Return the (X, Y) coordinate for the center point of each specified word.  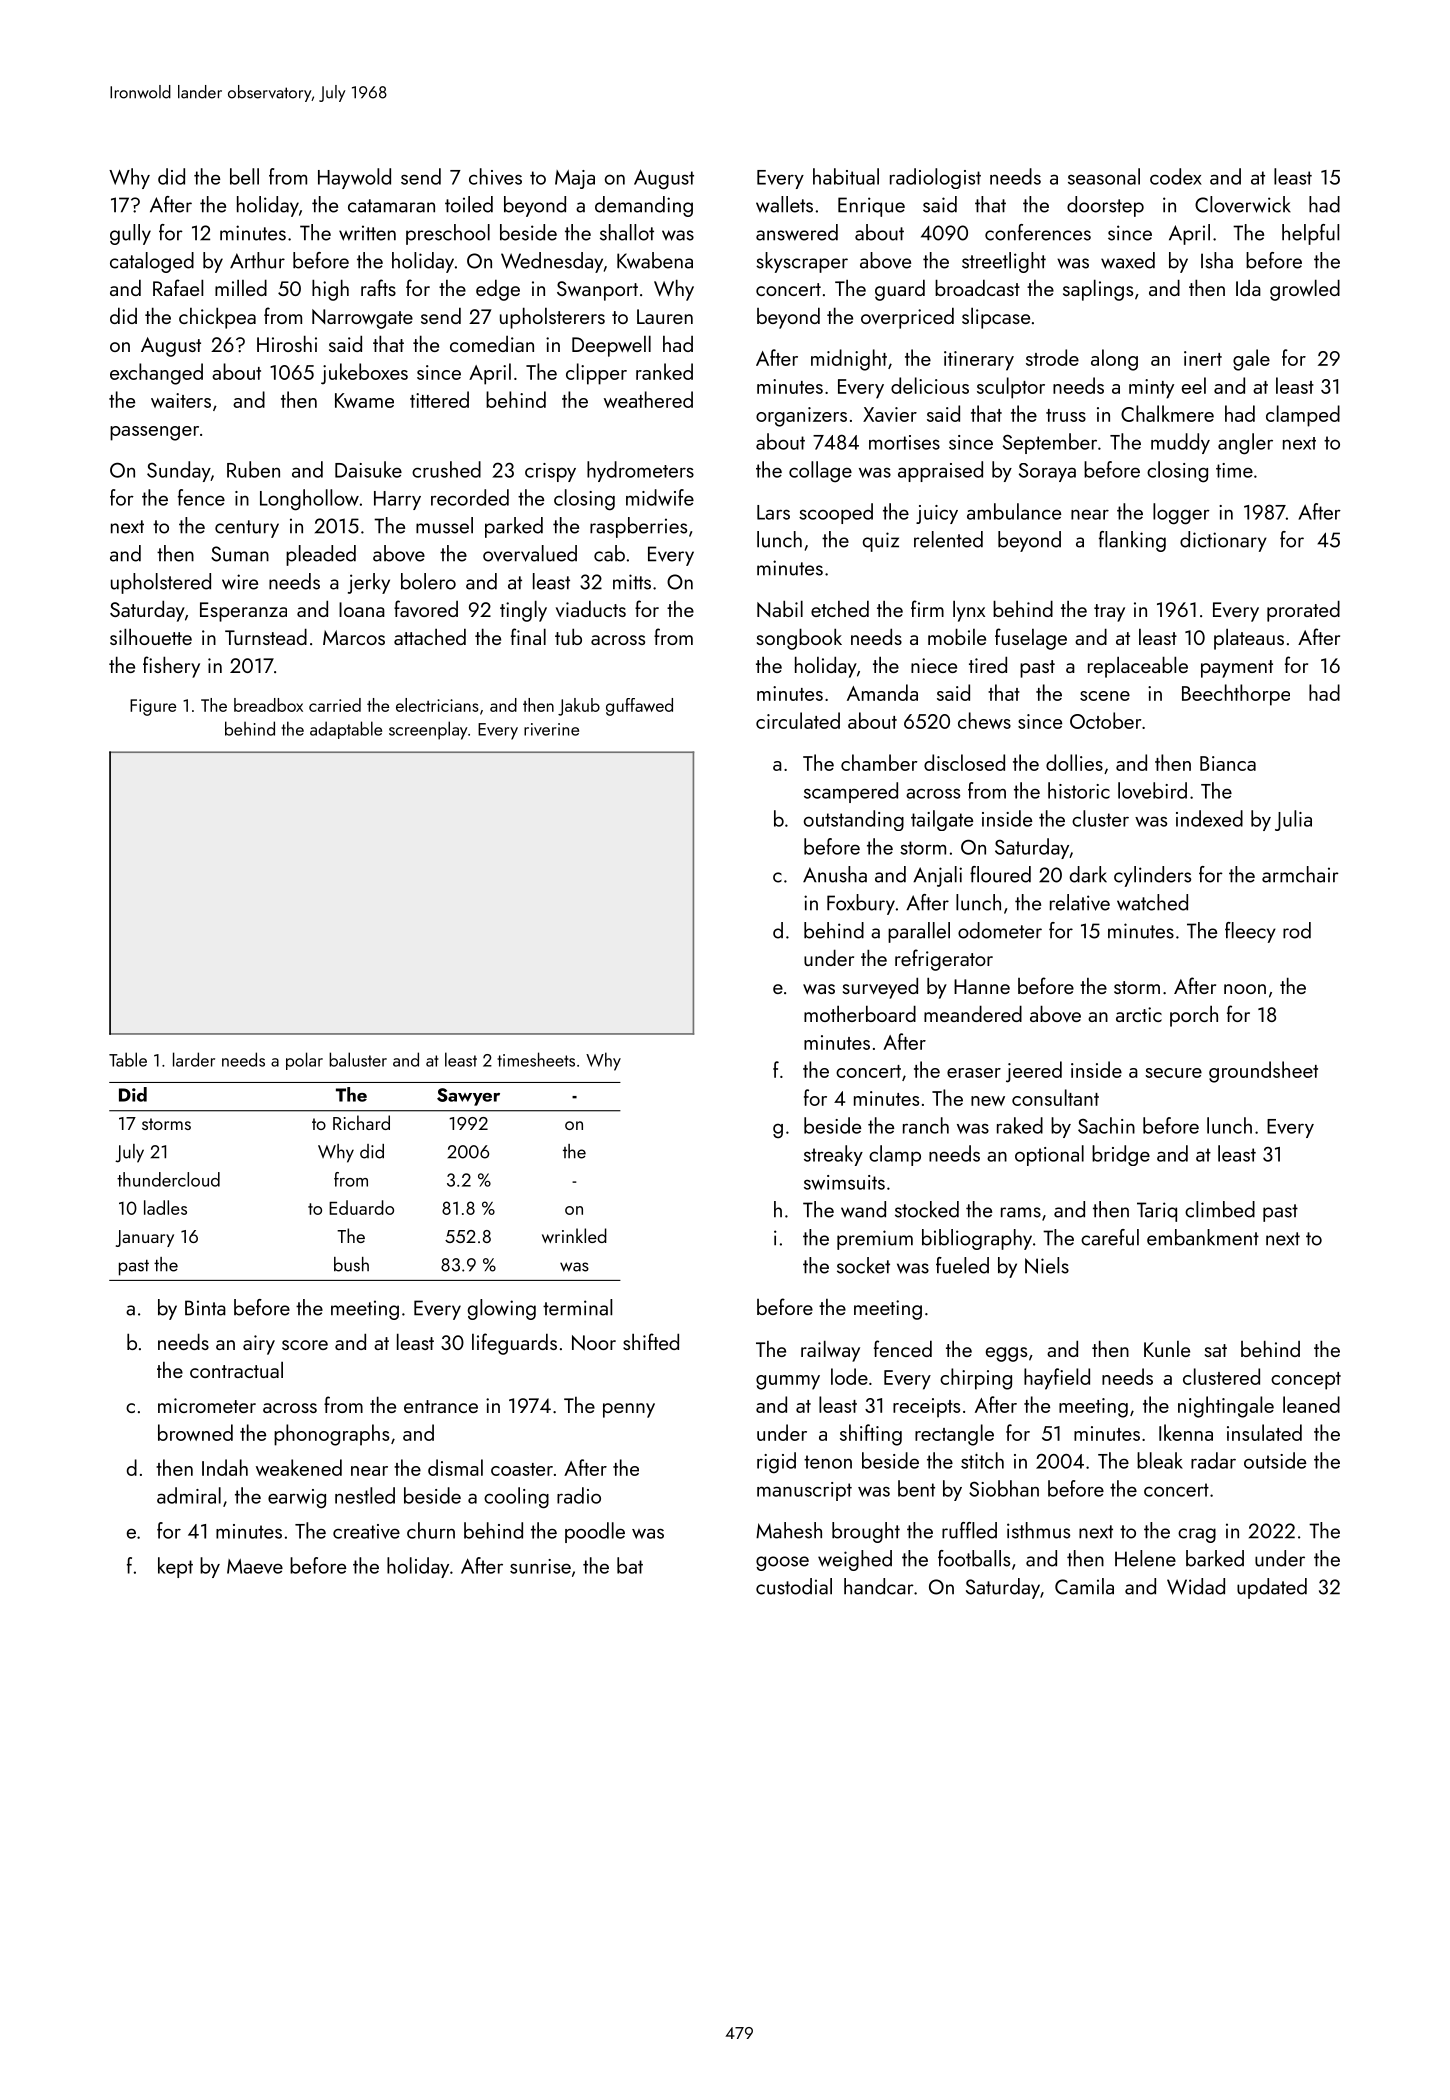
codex (1176, 176)
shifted (651, 1341)
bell (244, 176)
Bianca (1228, 763)
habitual (846, 176)
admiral (189, 1495)
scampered (851, 792)
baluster (358, 1059)
